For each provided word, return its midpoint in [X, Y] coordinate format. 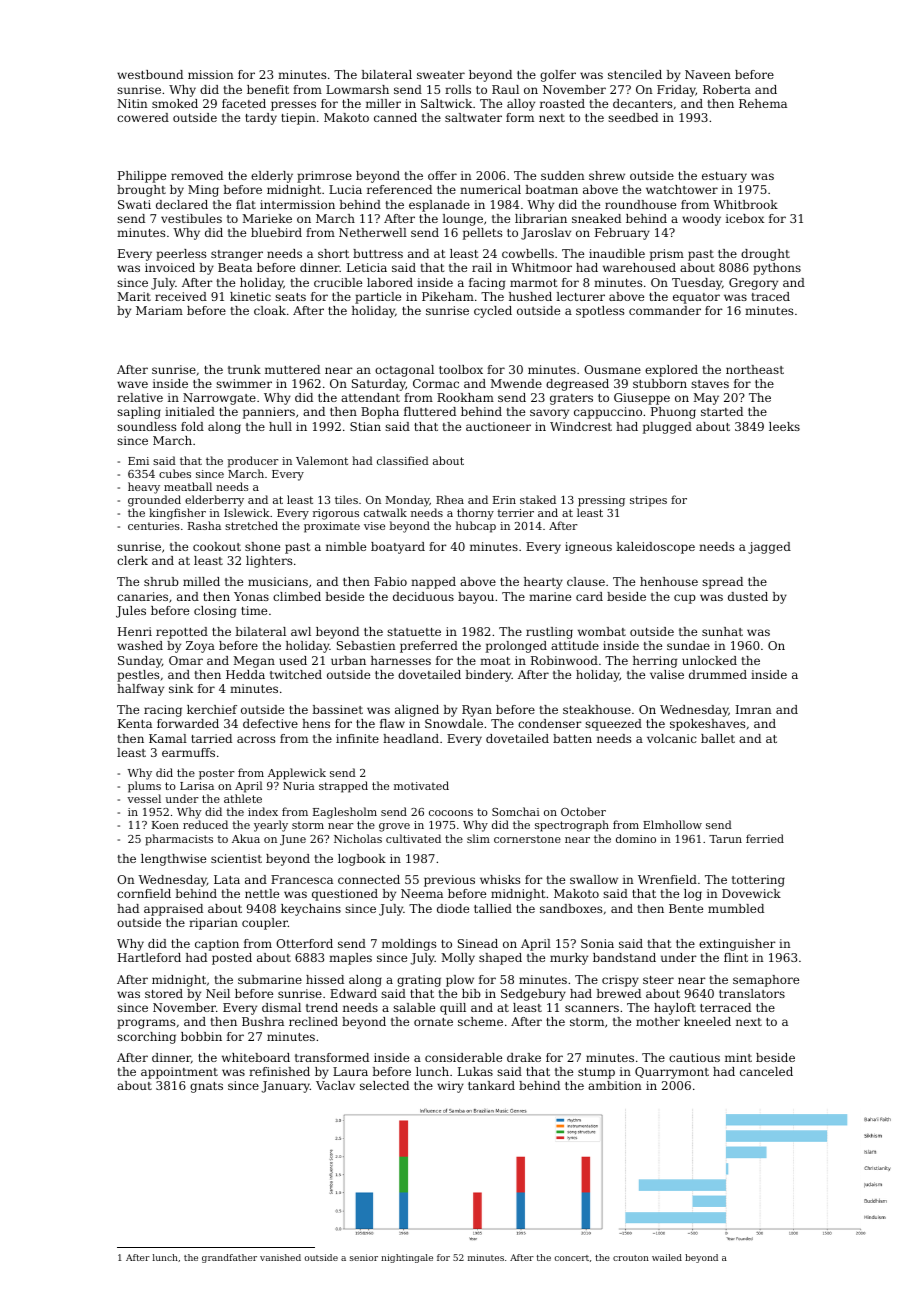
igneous [588, 548]
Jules [131, 612]
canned [395, 117]
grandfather [229, 1258]
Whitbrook [745, 204]
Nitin [132, 103]
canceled [766, 1071]
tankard [491, 1085]
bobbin [201, 1036]
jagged [769, 548]
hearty [543, 583]
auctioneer [498, 426]
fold [192, 426]
